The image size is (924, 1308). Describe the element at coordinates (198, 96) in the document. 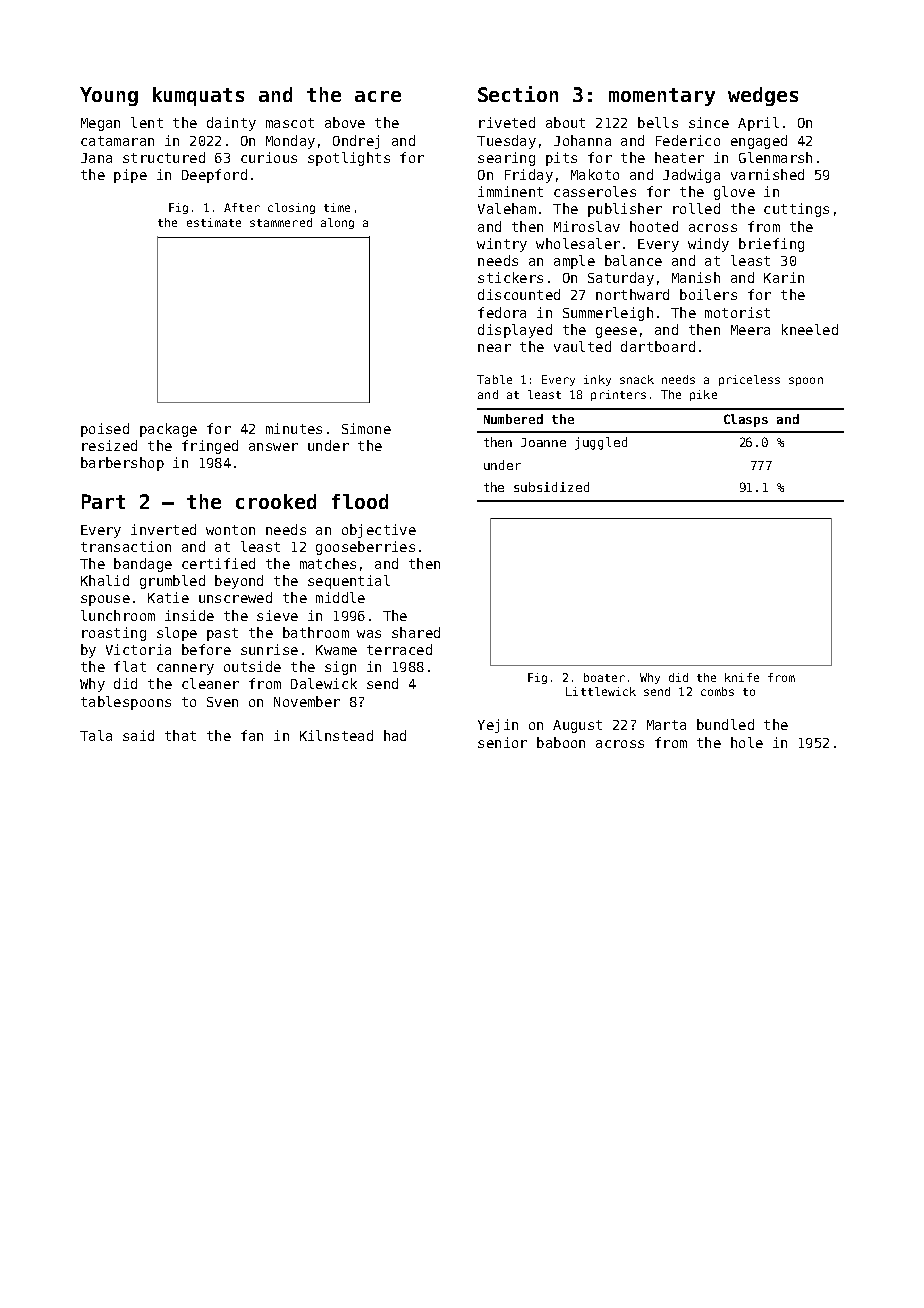

I see `kumquats` at that location.
